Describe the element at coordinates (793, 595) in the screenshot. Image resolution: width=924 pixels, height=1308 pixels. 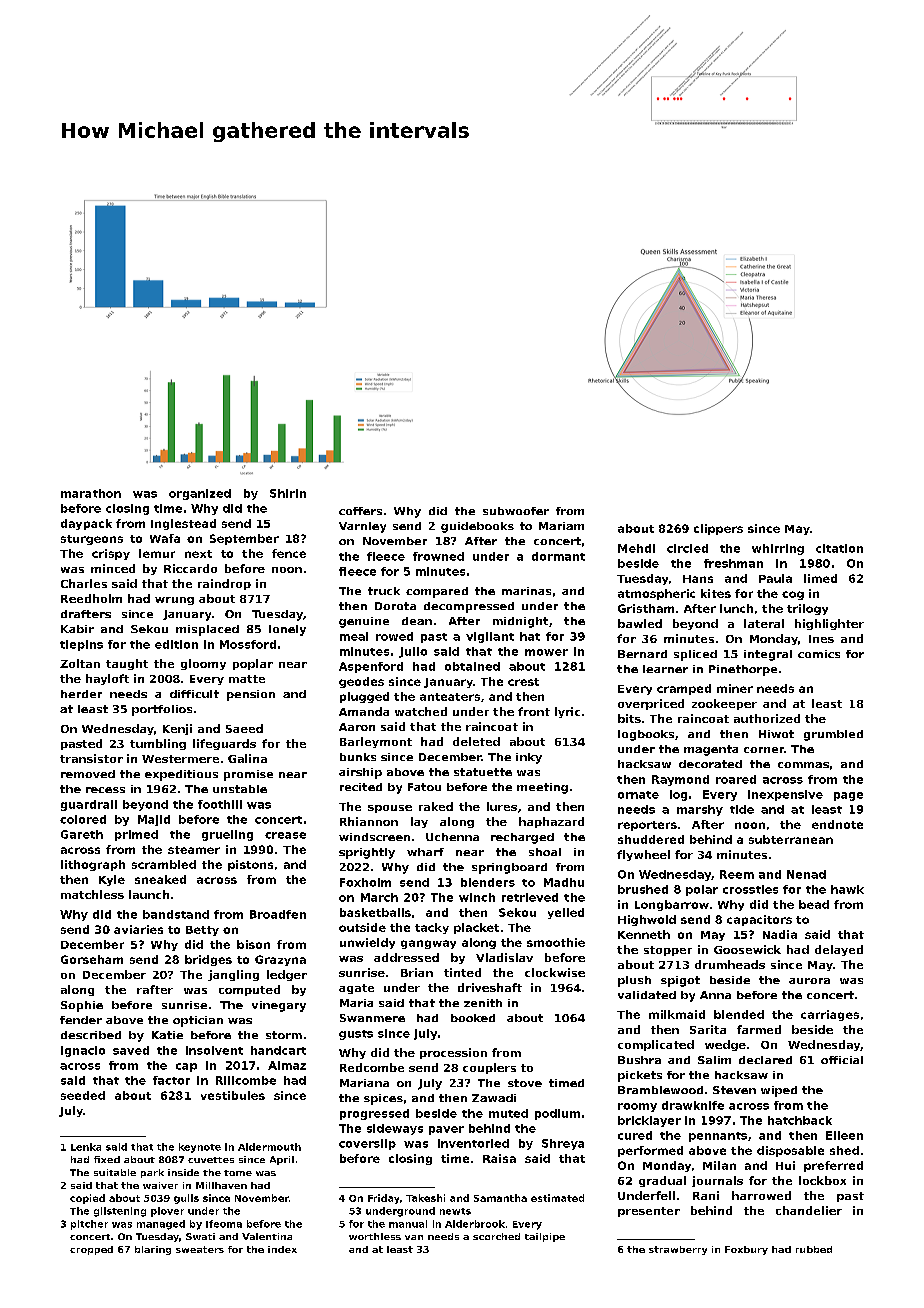
I see `cog` at that location.
